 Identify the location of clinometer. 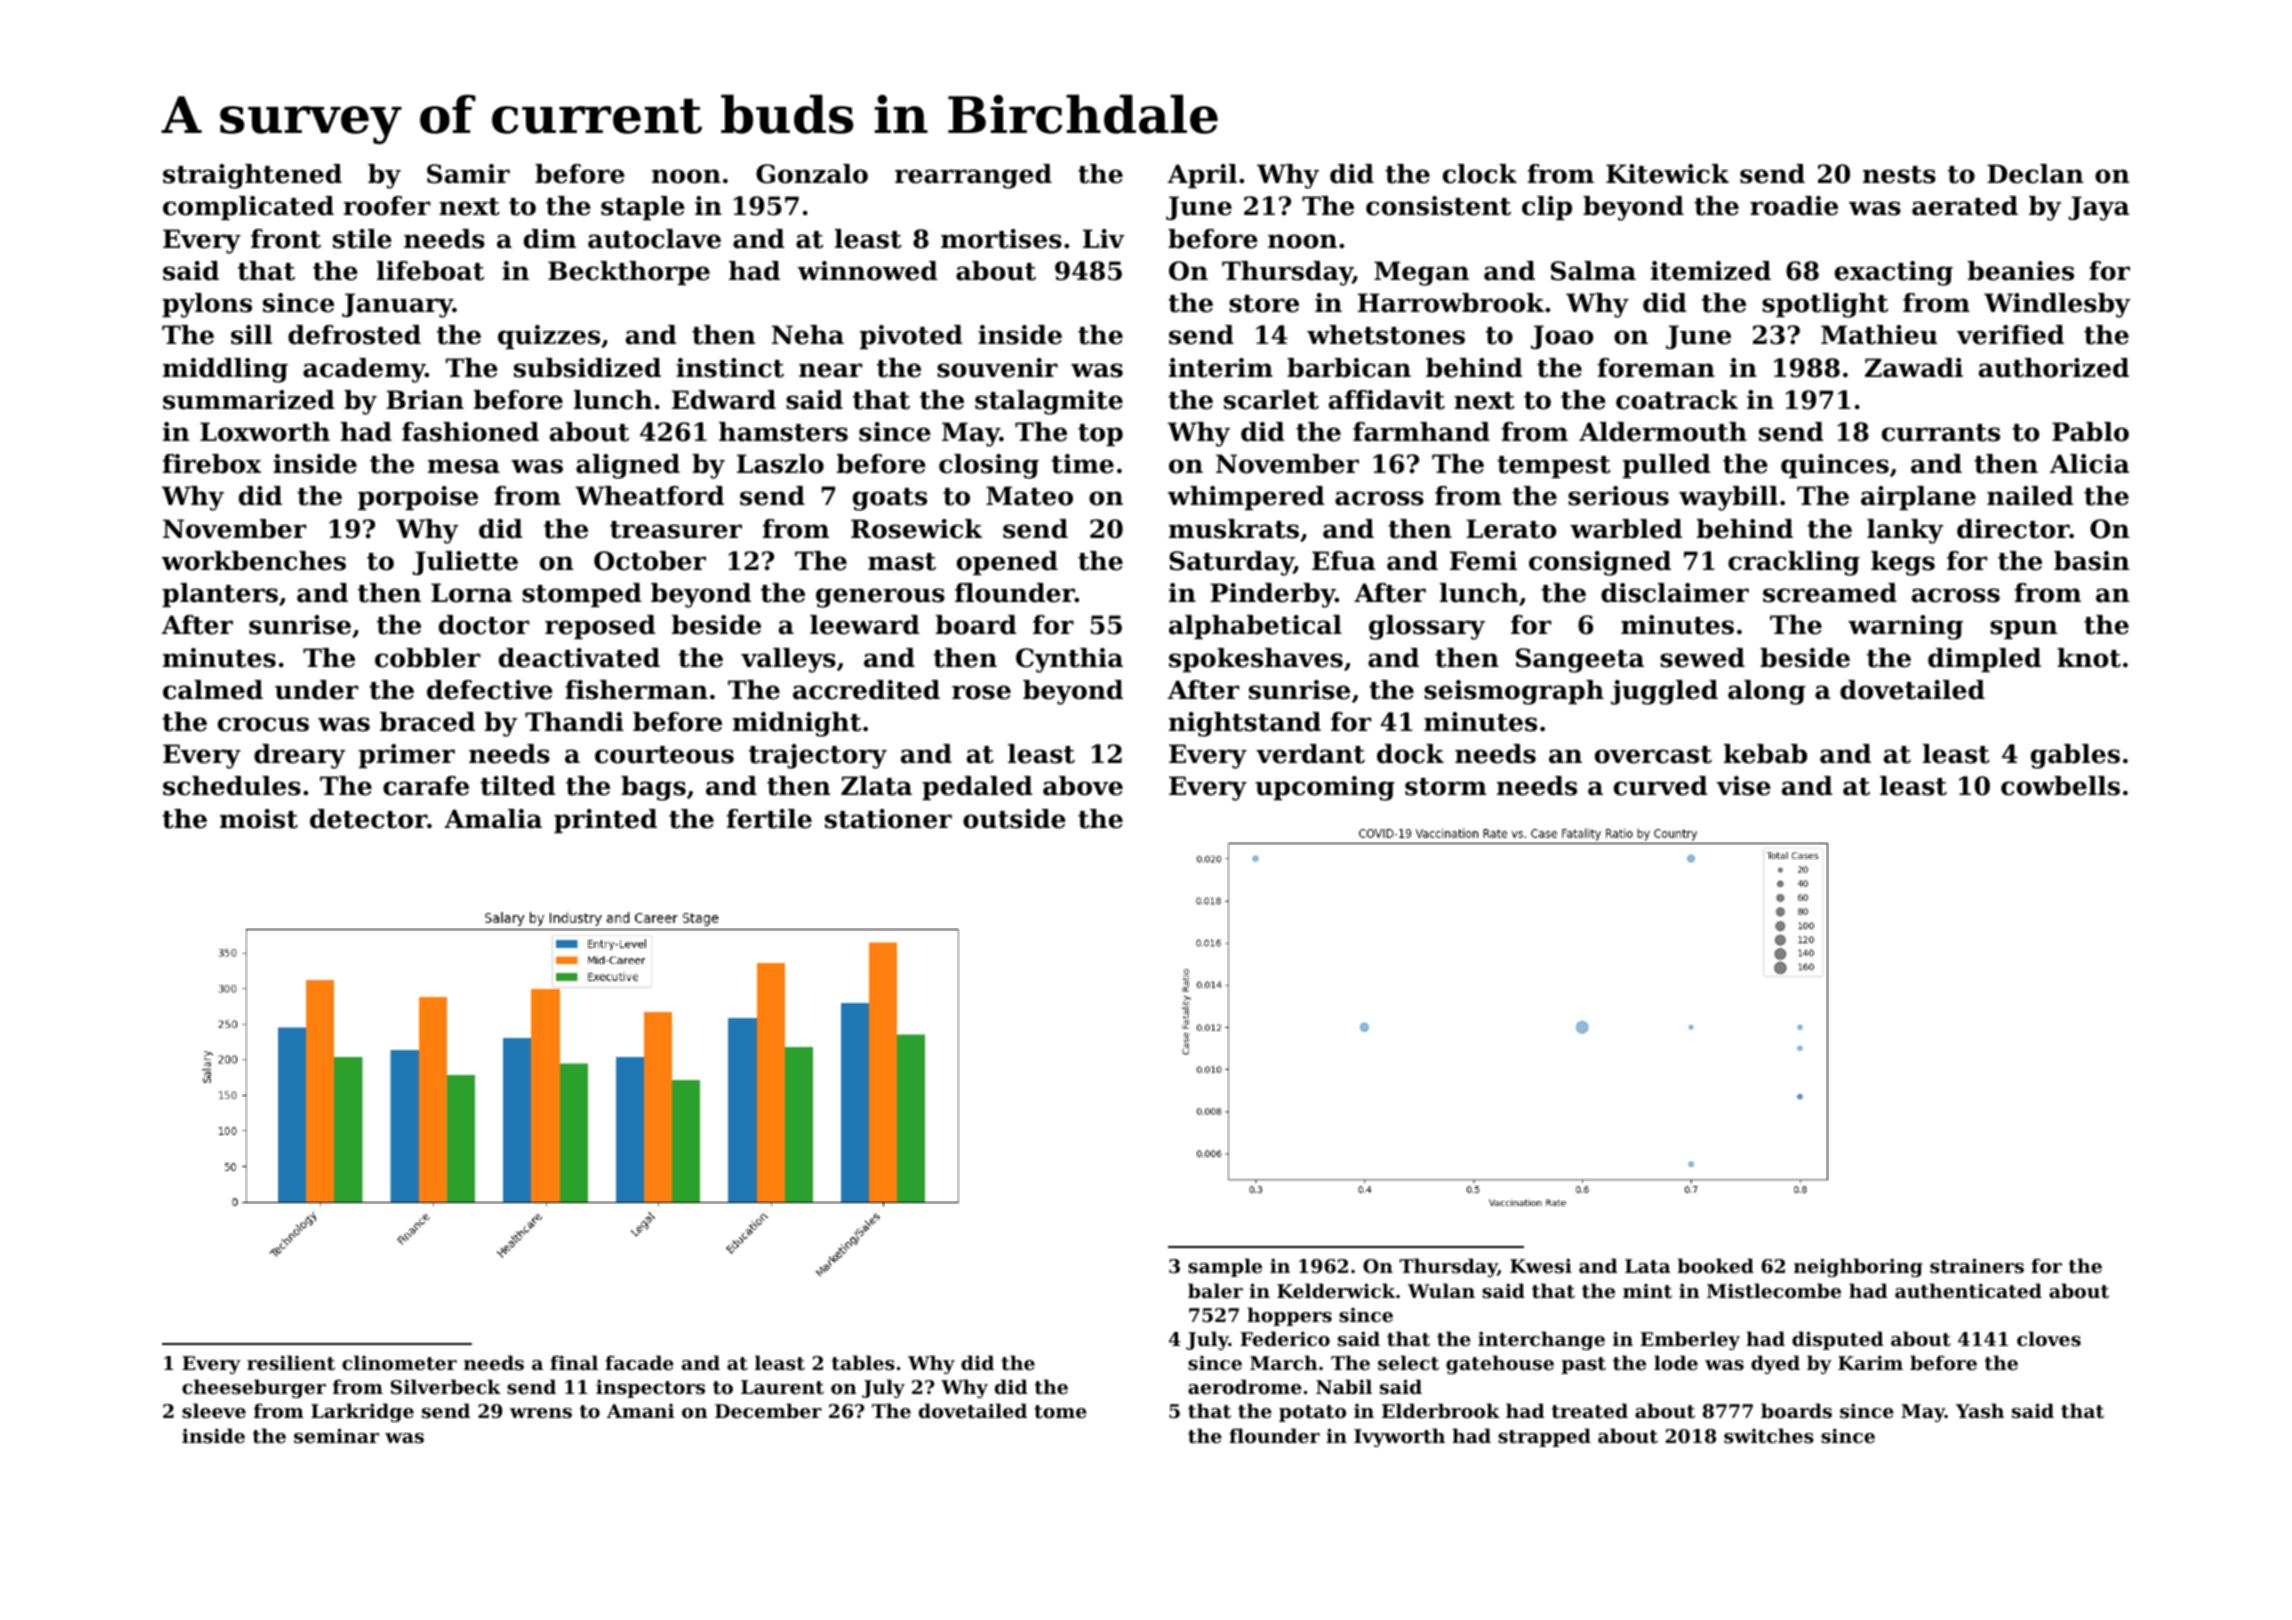
(399, 1363).
